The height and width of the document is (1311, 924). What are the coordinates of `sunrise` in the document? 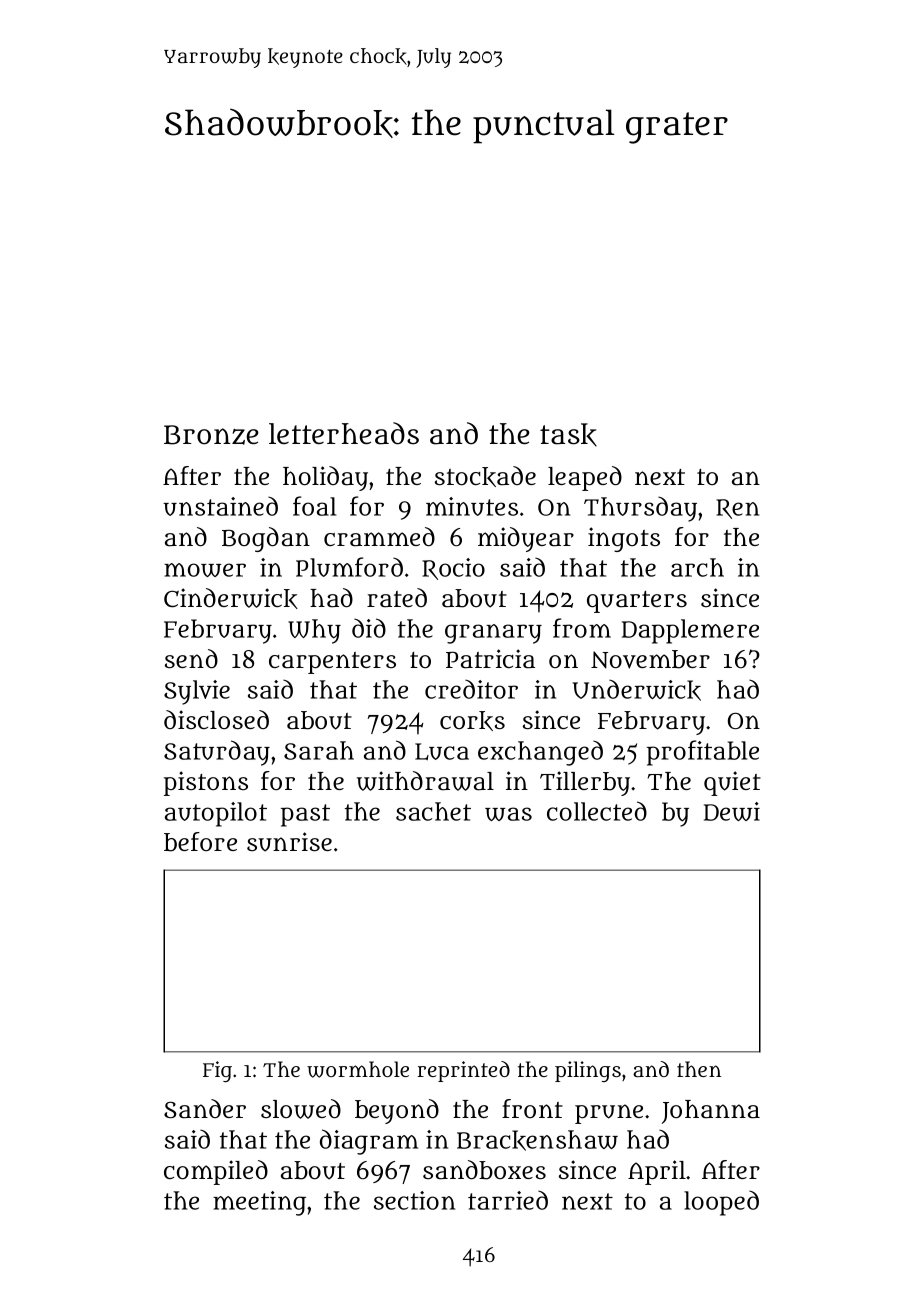 It's located at (289, 842).
